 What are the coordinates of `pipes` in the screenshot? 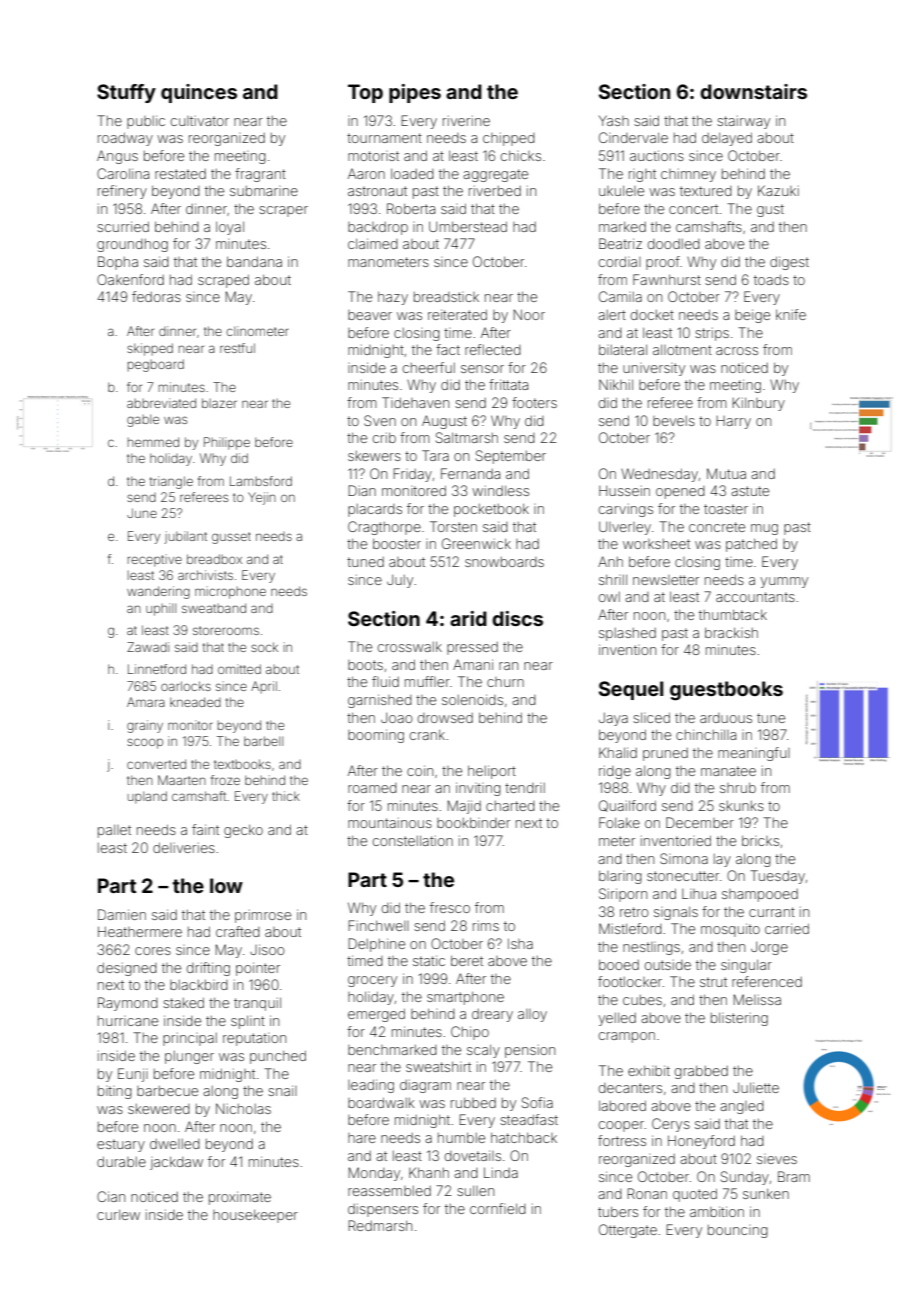 It's located at (415, 93).
